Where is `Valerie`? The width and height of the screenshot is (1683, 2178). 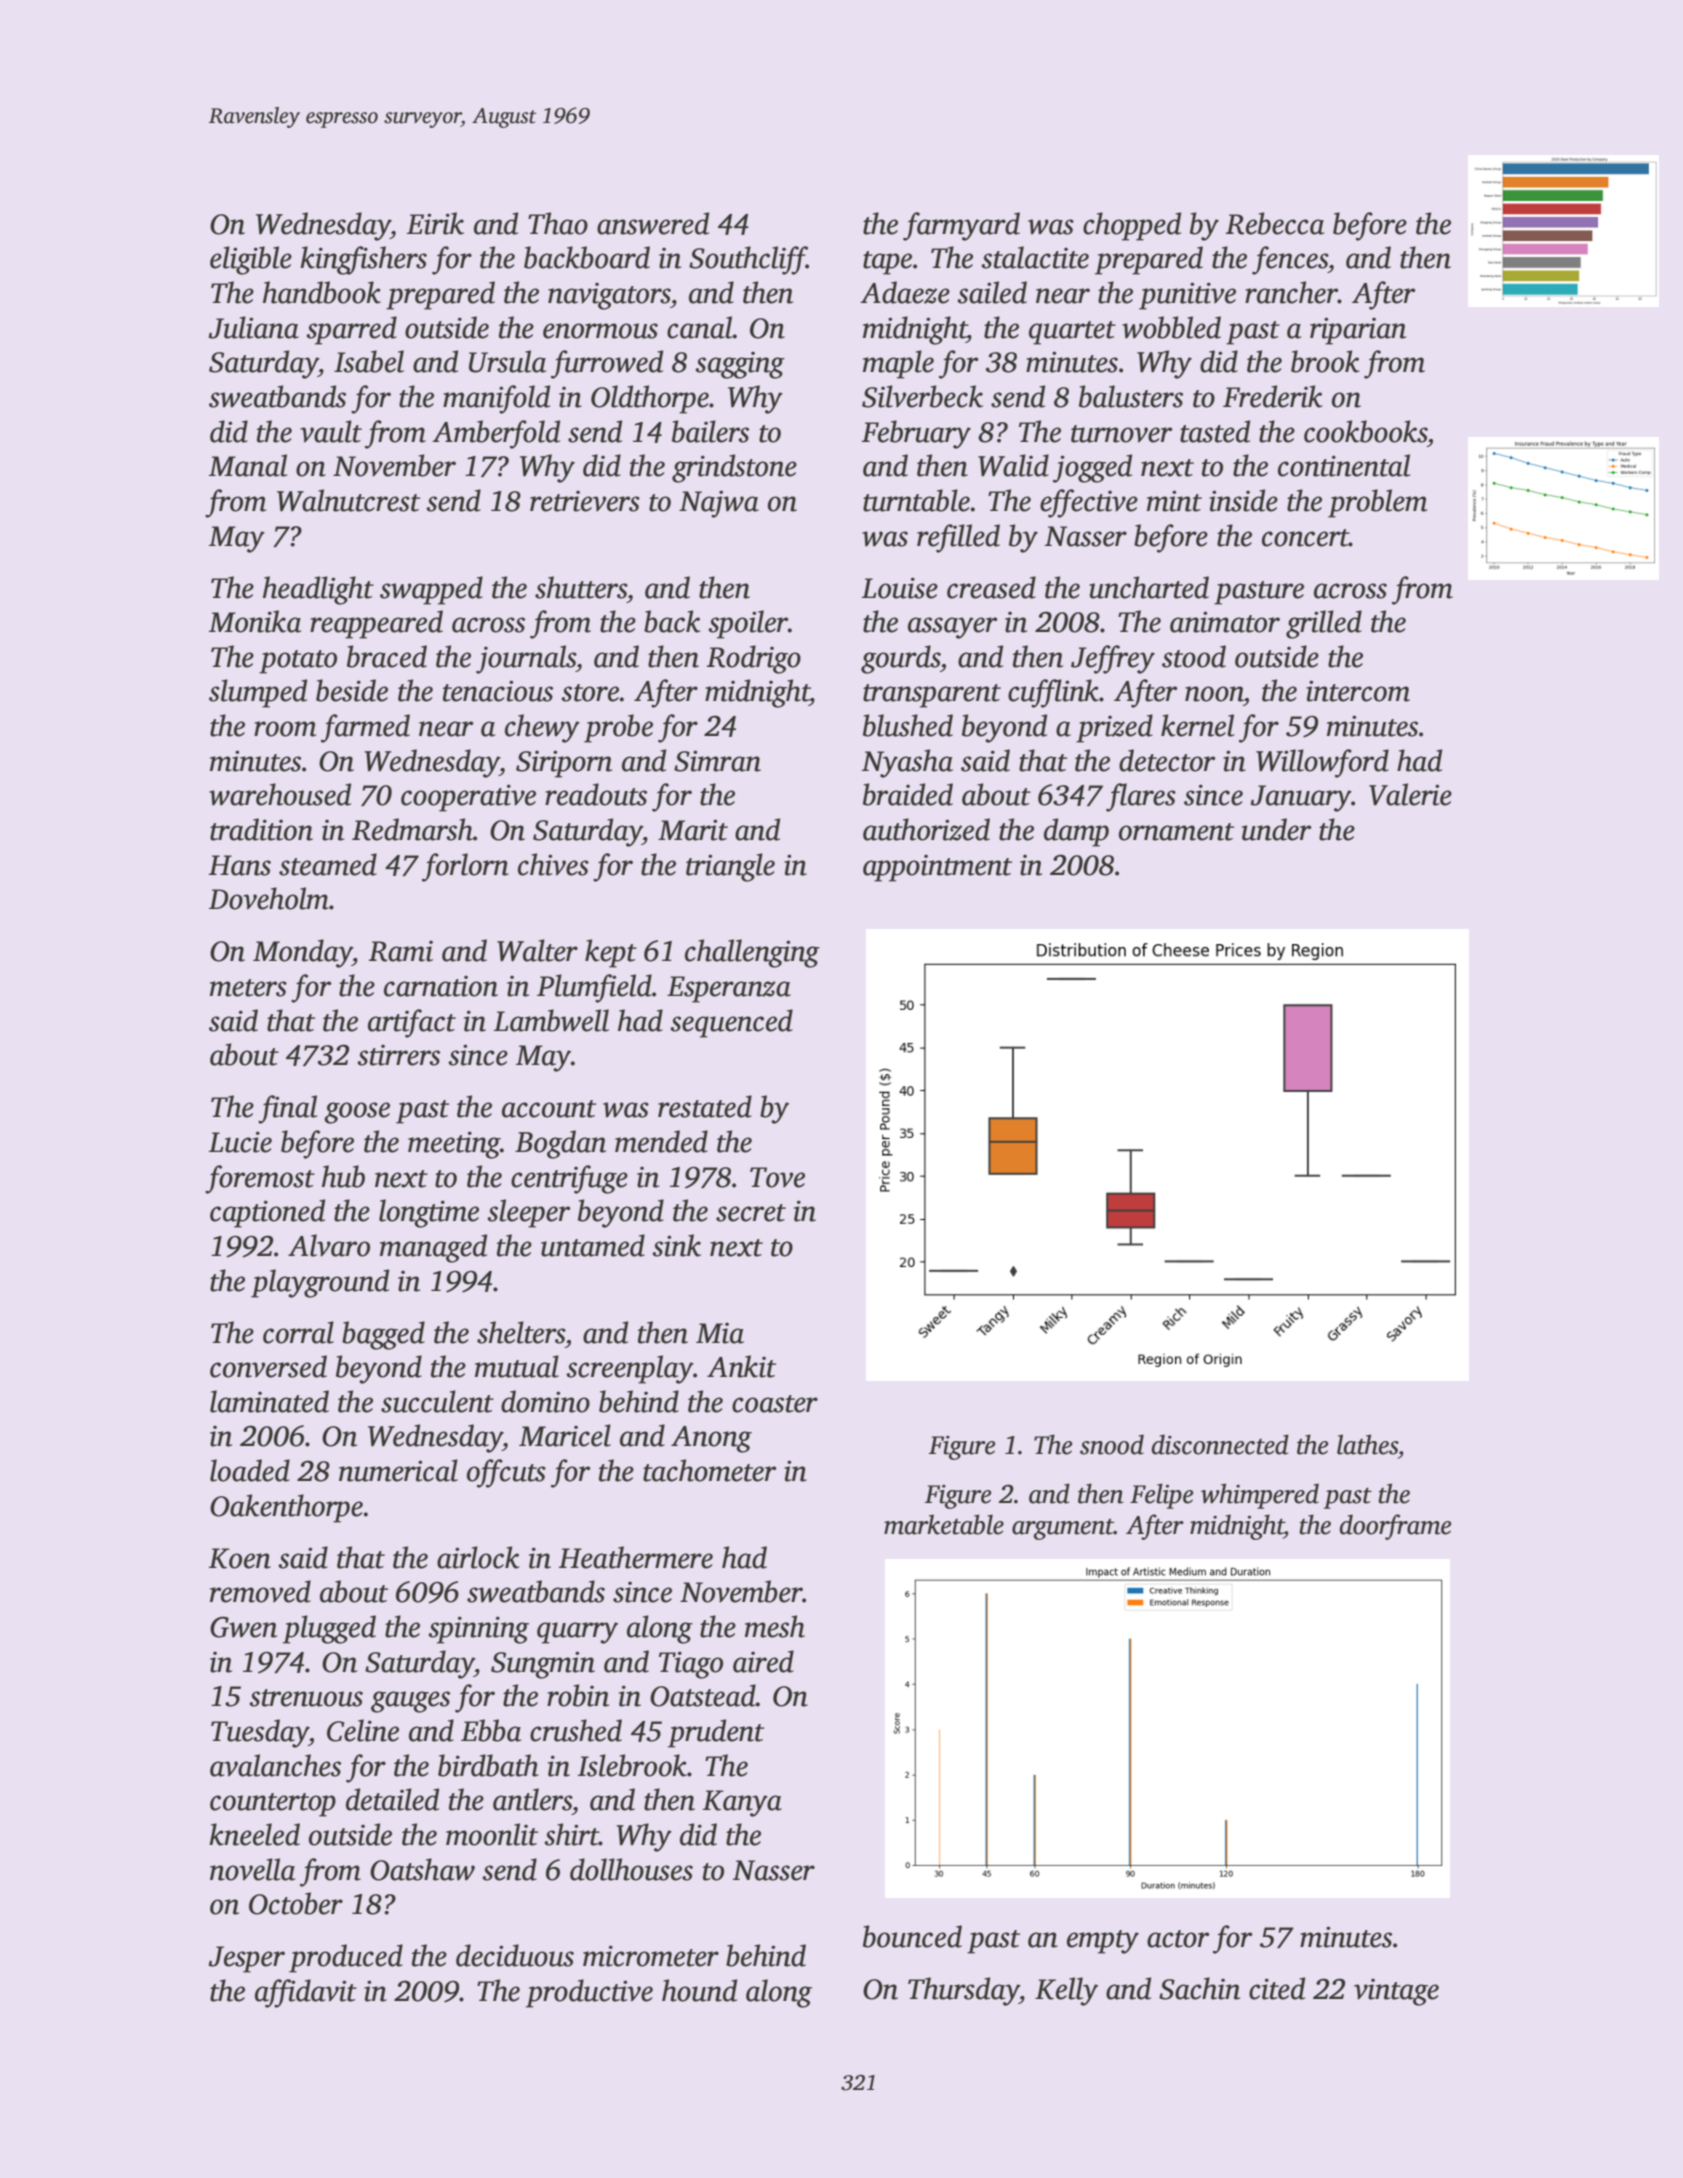 Valerie is located at coordinates (1410, 794).
